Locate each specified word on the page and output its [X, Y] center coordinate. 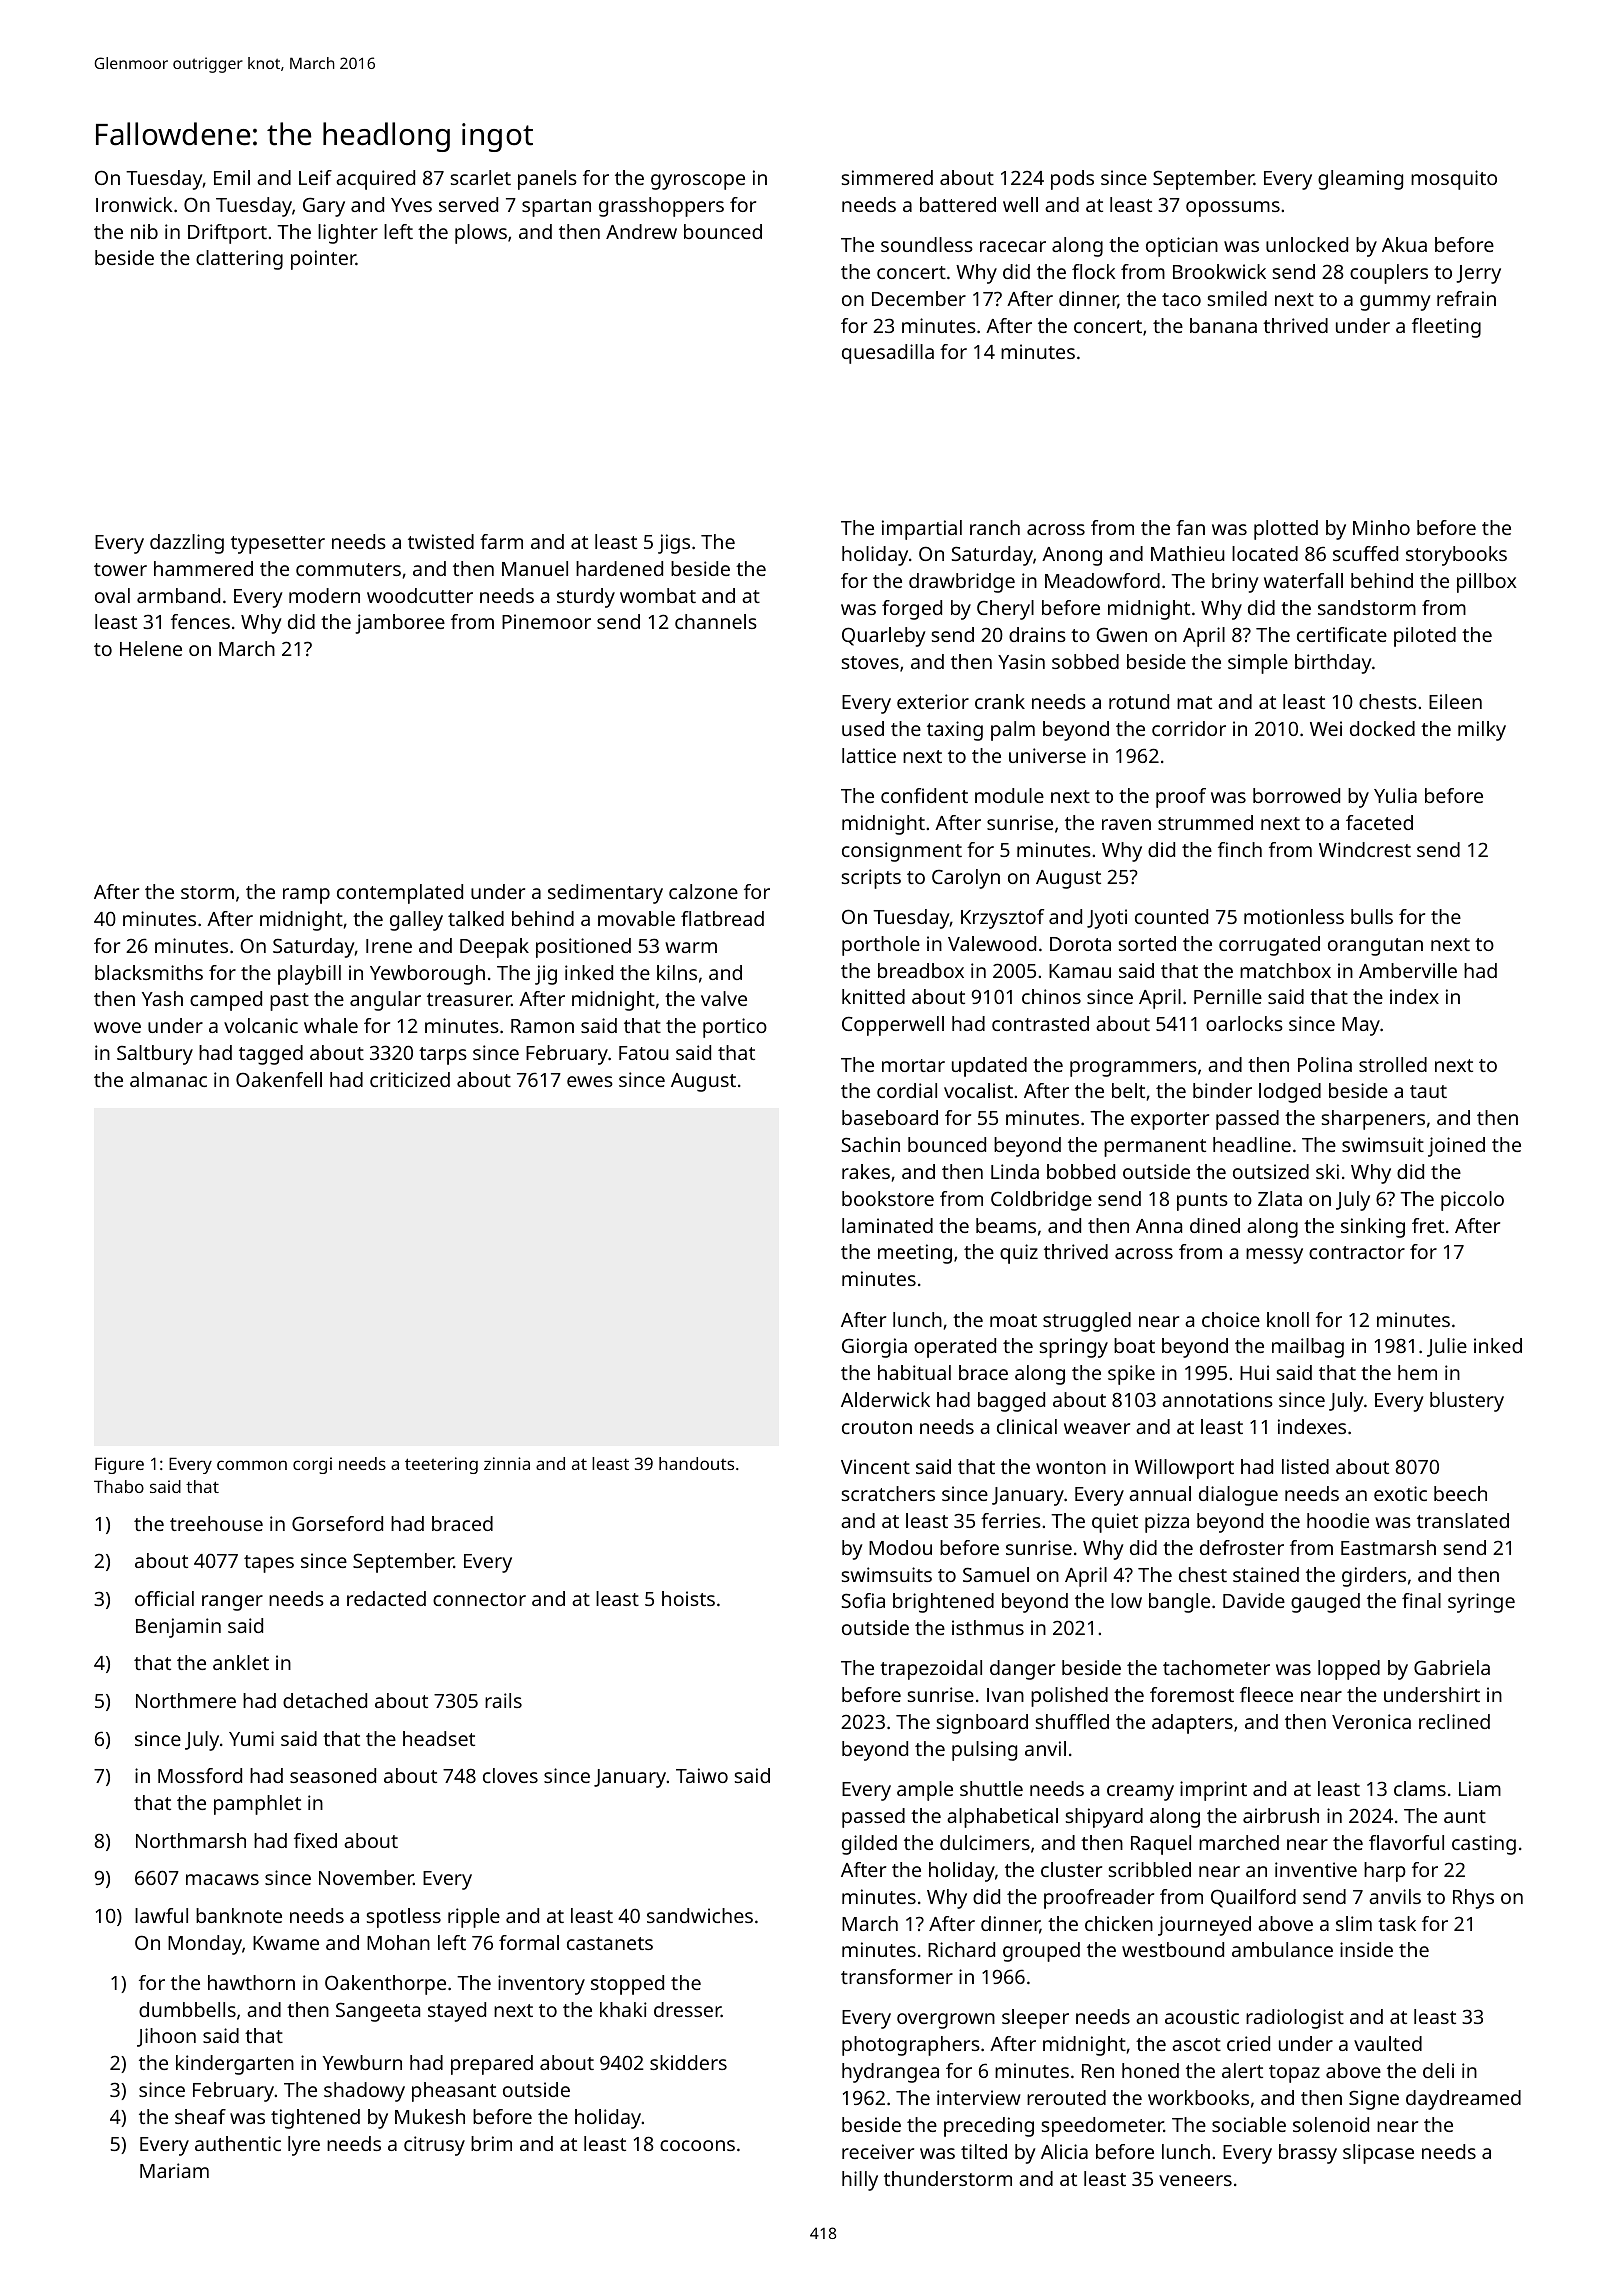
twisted [441, 541]
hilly [860, 2181]
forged [912, 610]
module [1009, 795]
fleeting [1446, 328]
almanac [168, 1079]
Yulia [1395, 795]
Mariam [174, 2170]
